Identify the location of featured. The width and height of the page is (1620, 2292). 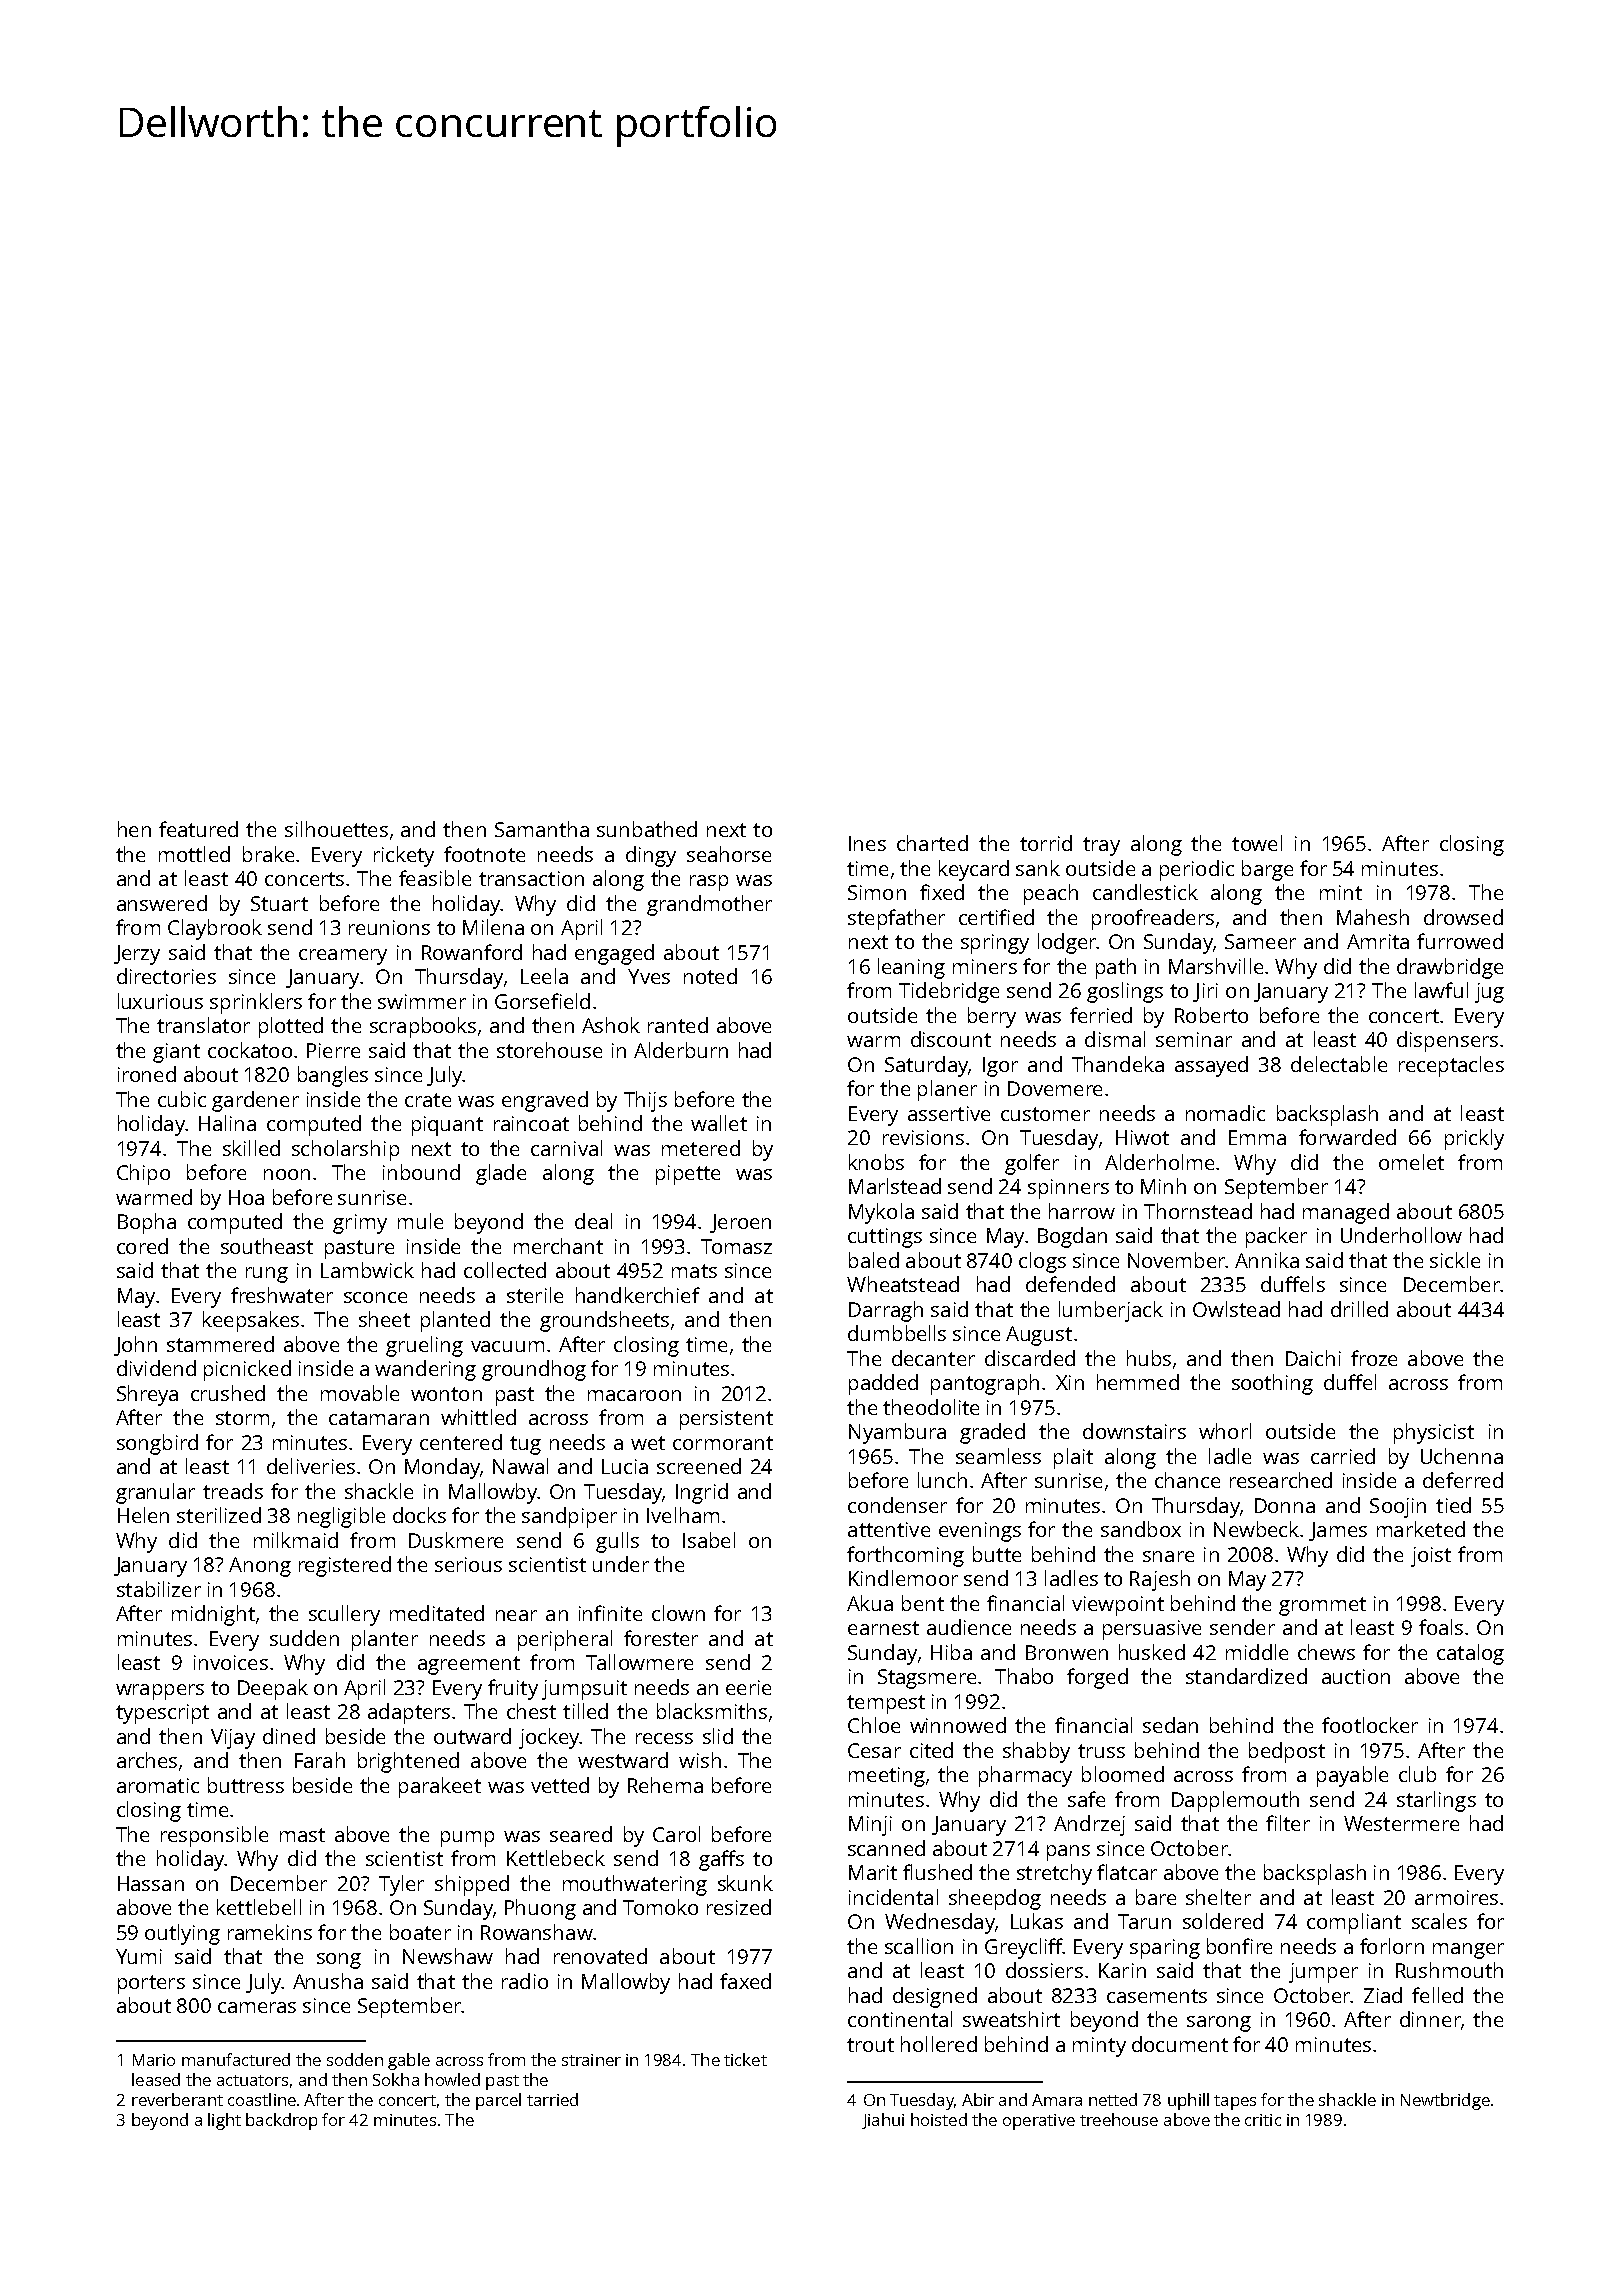
(198, 829).
